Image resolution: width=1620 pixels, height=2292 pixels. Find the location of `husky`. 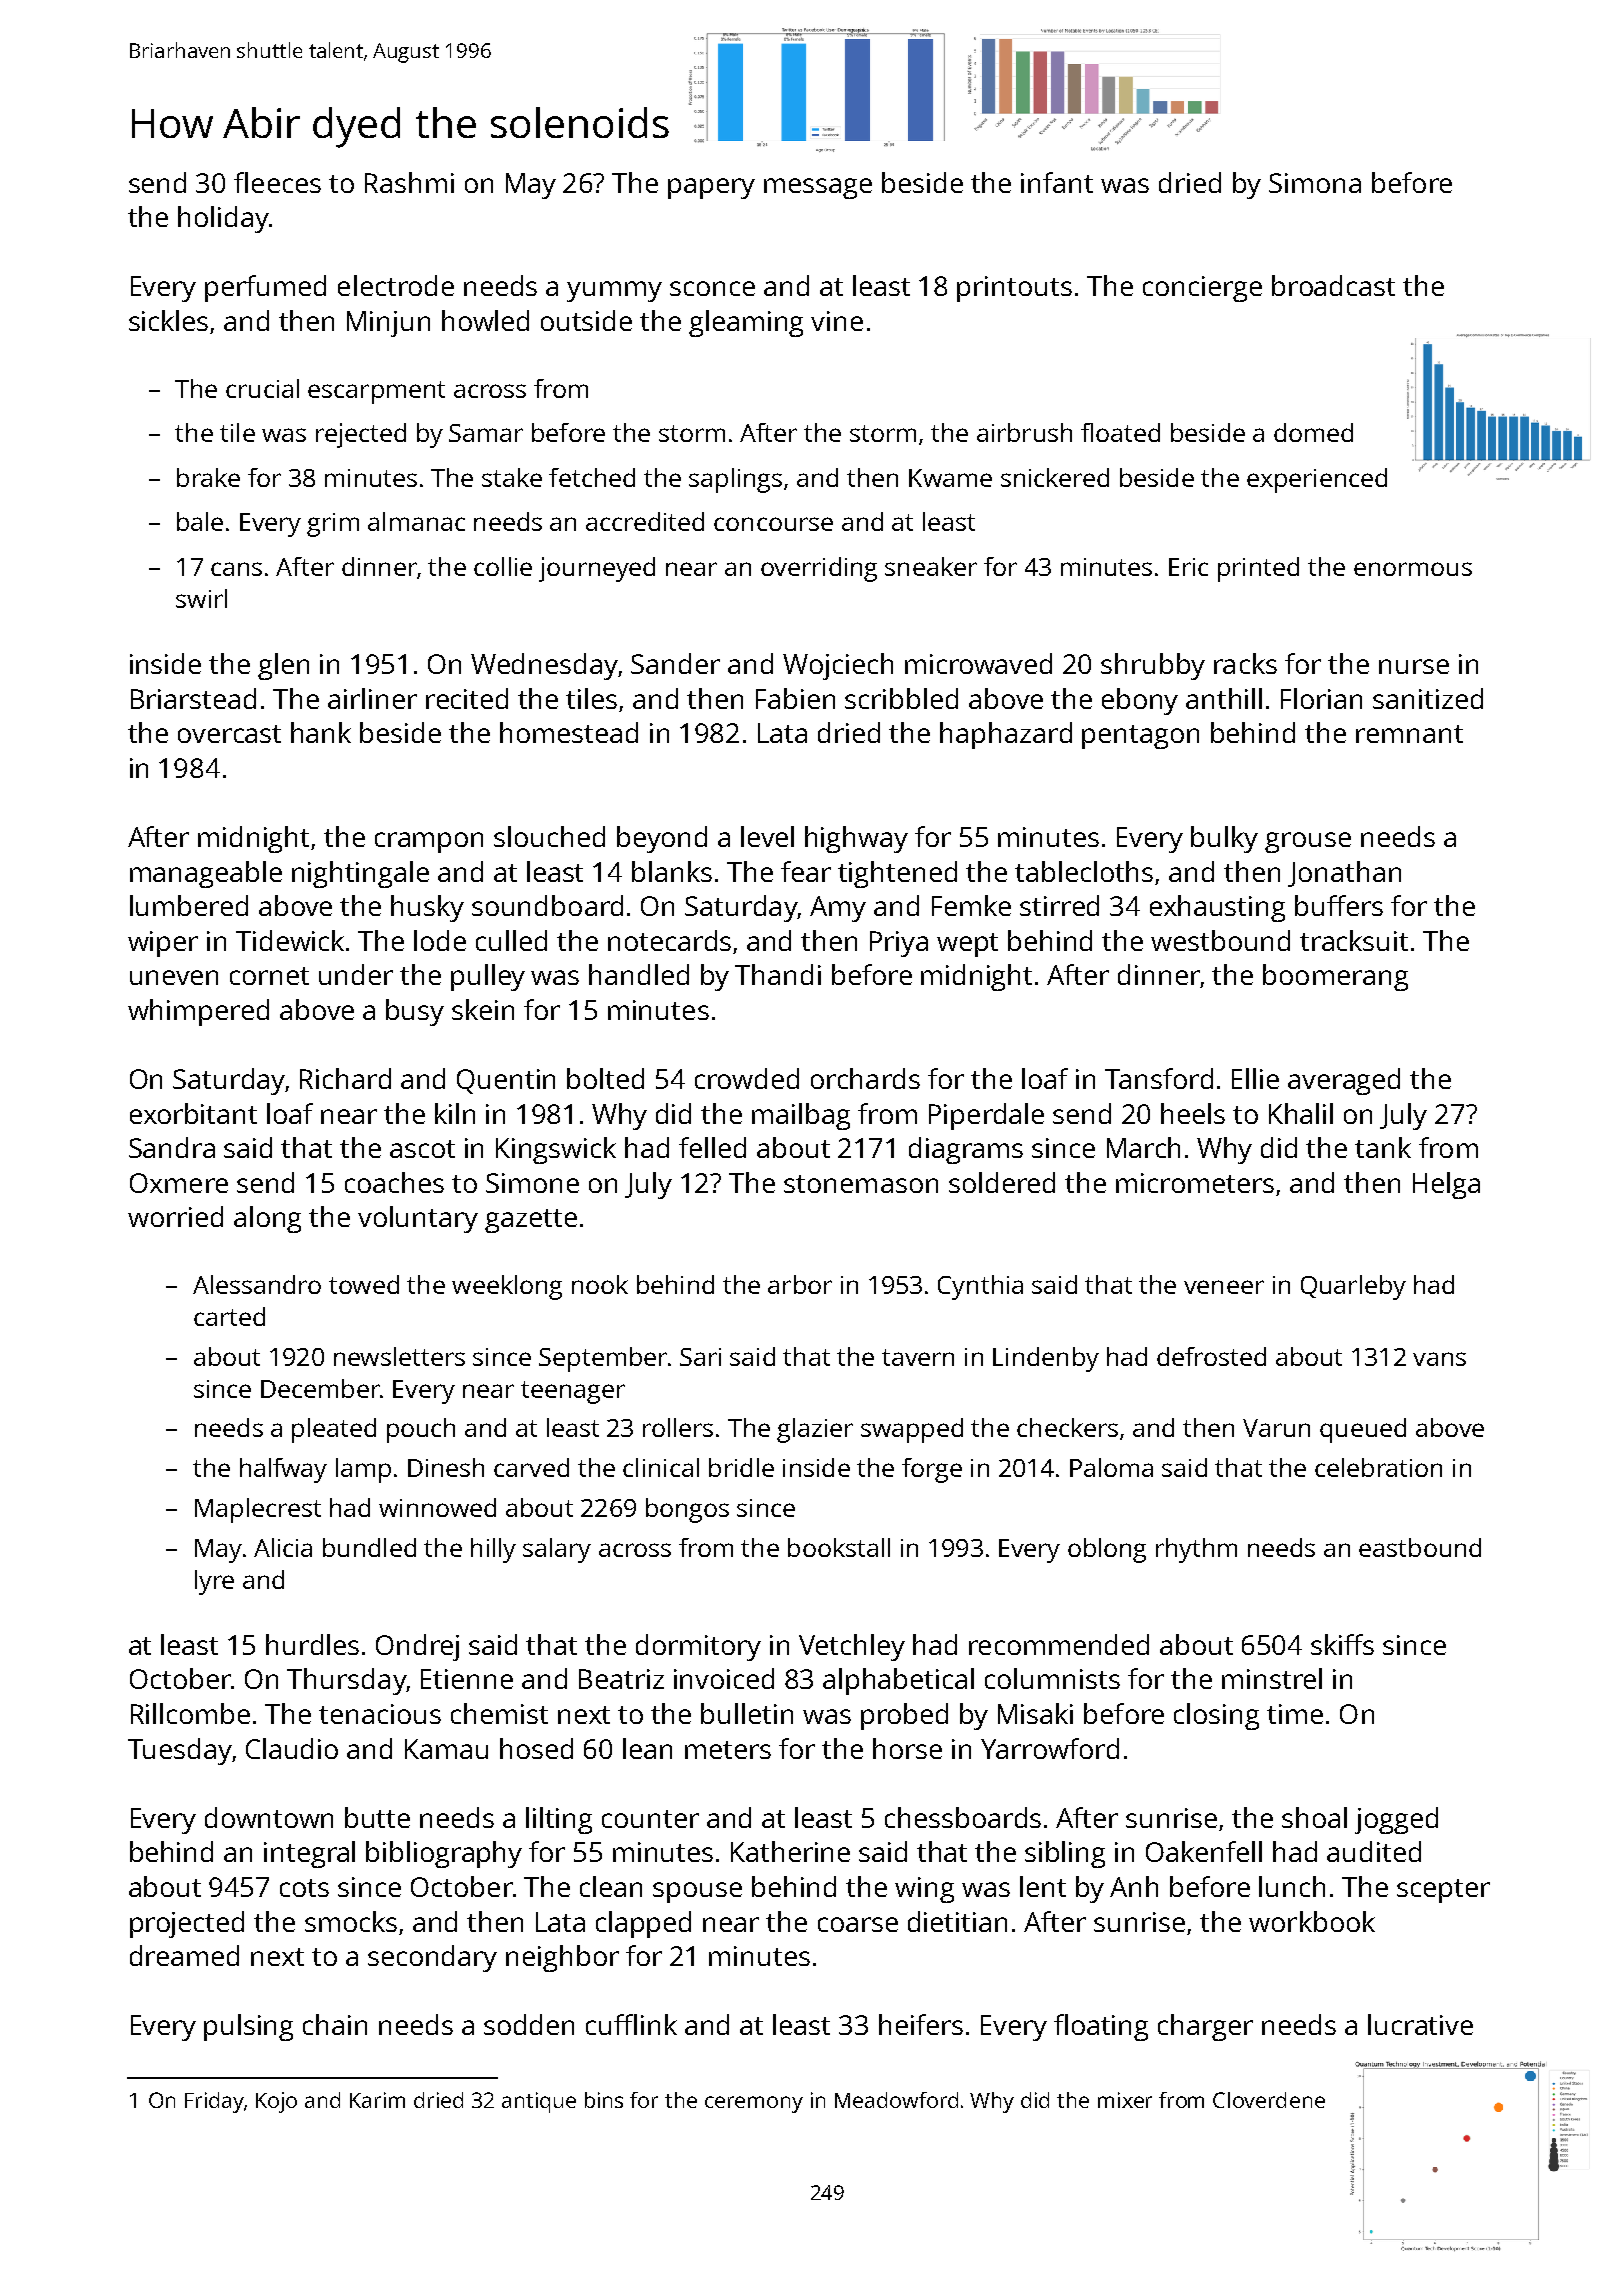

husky is located at coordinates (427, 908).
